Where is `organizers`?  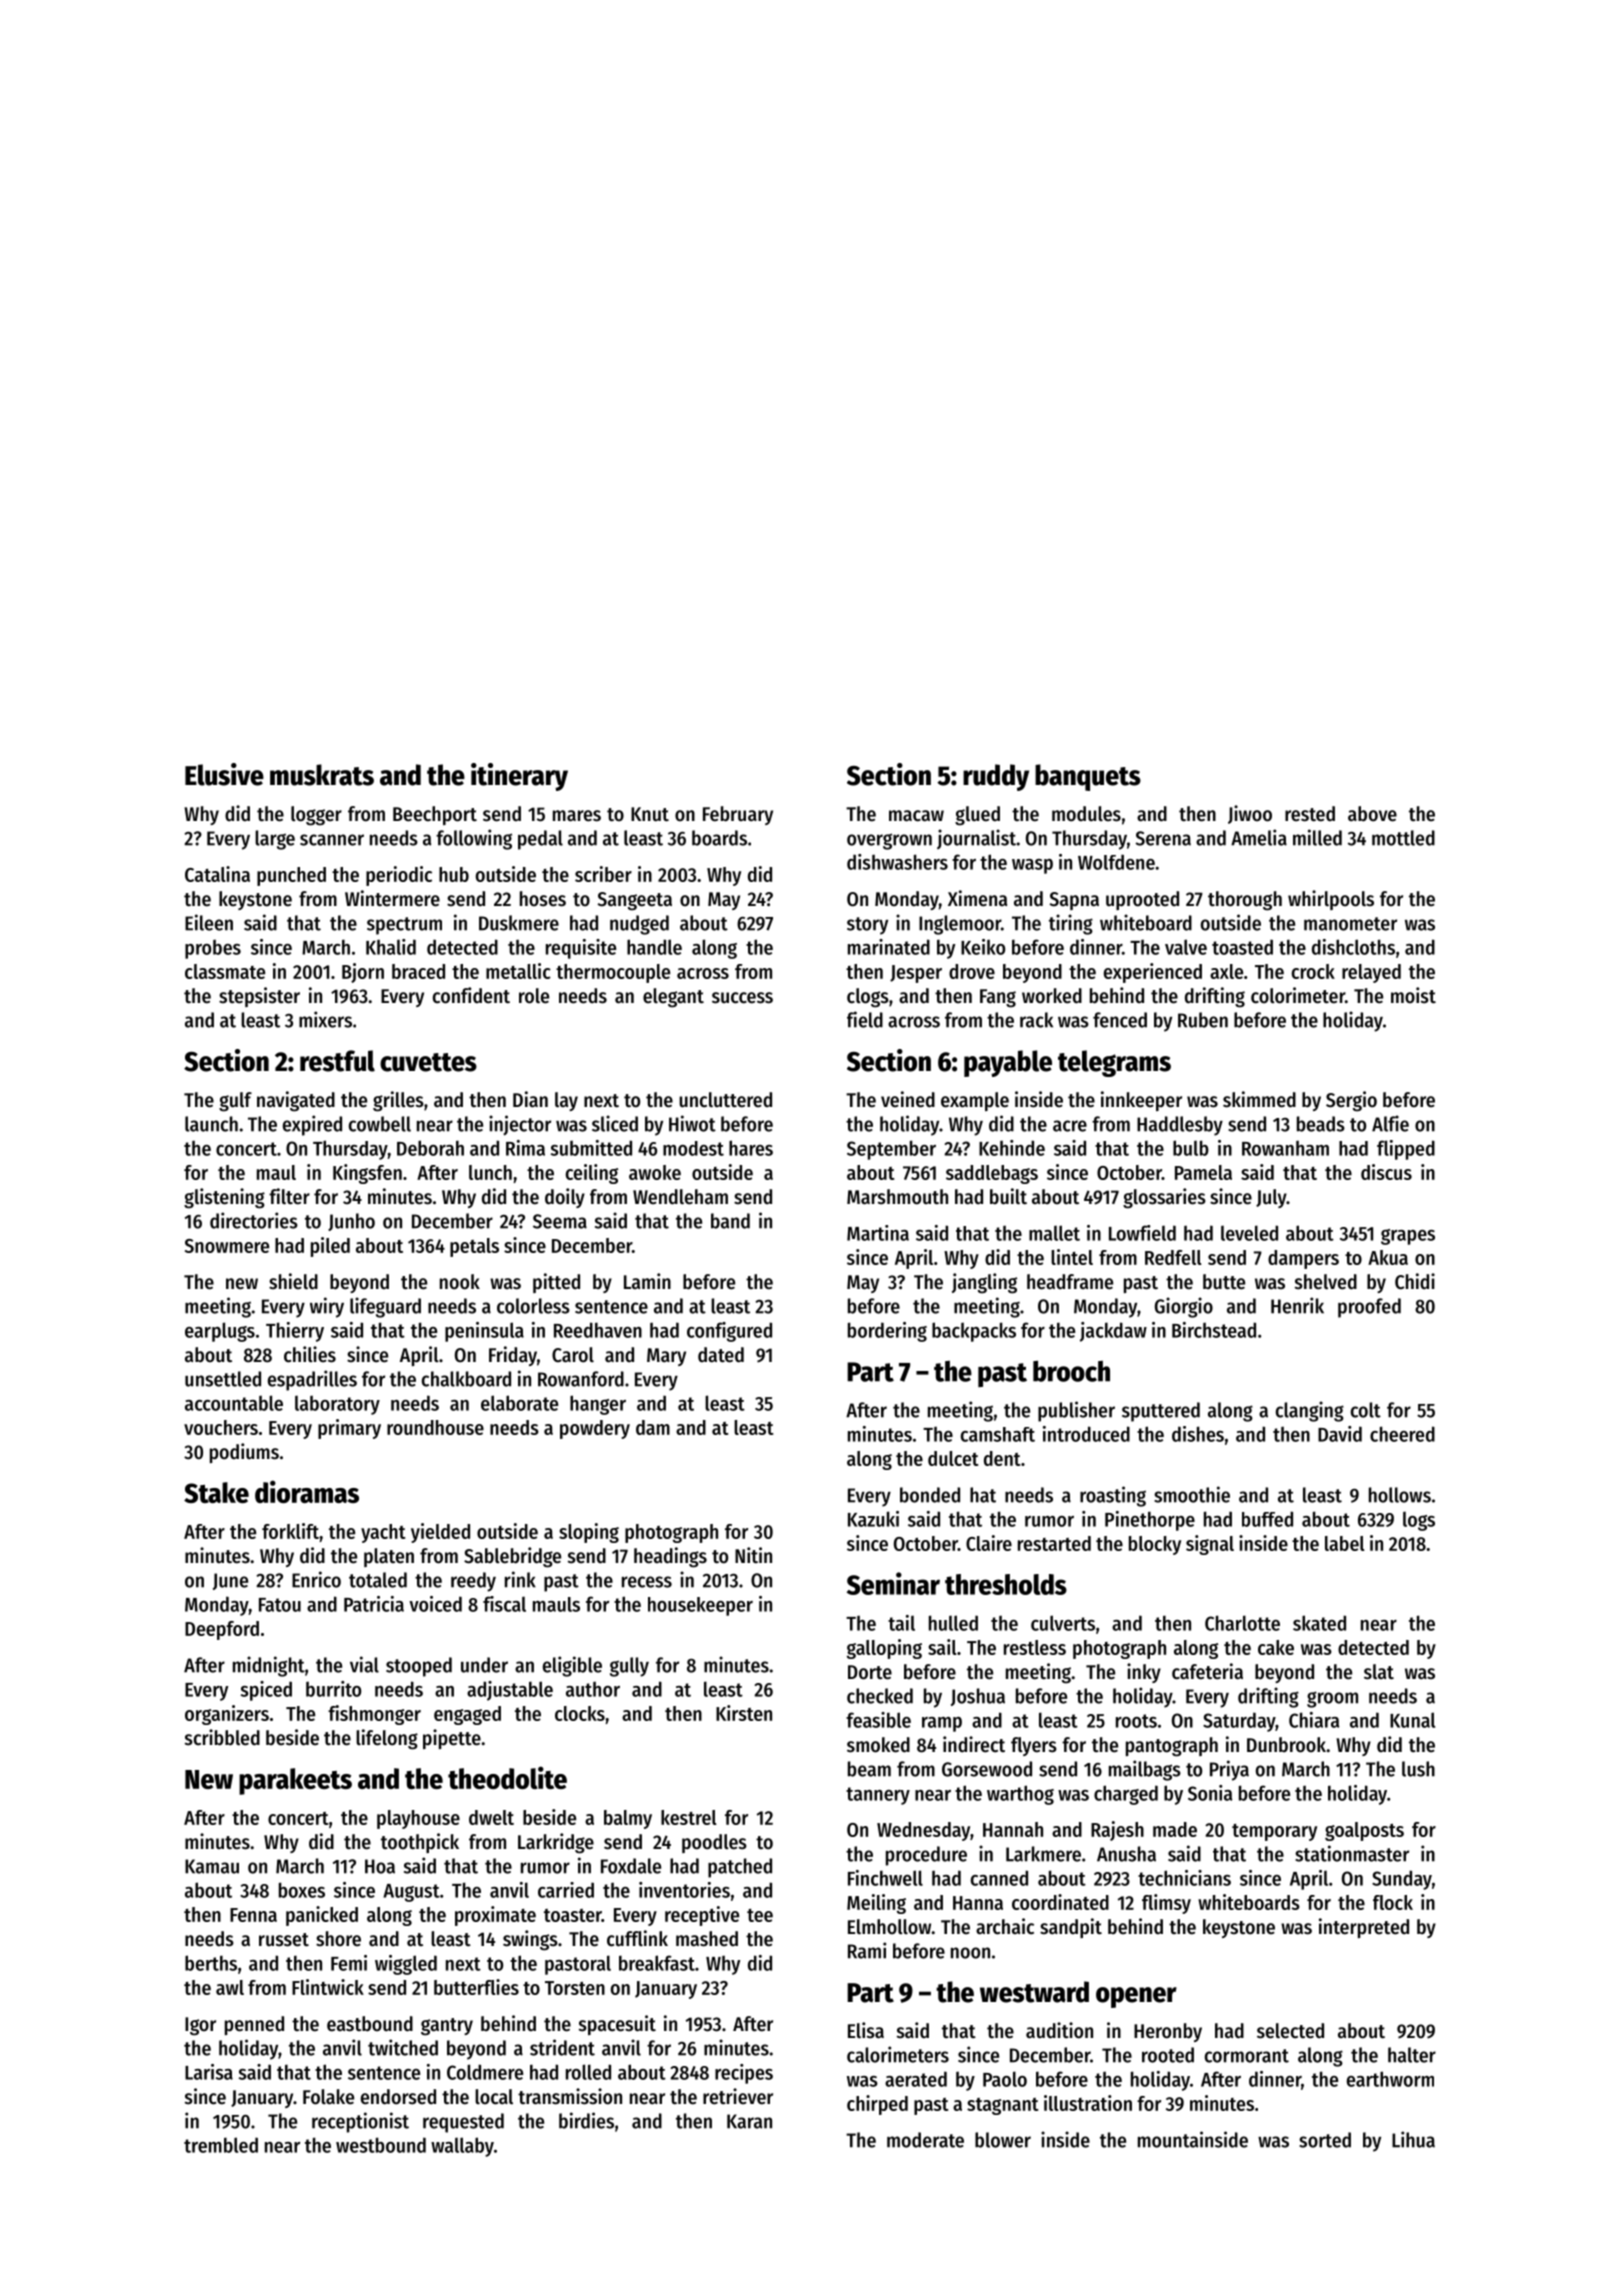
organizers is located at coordinates (227, 1715).
